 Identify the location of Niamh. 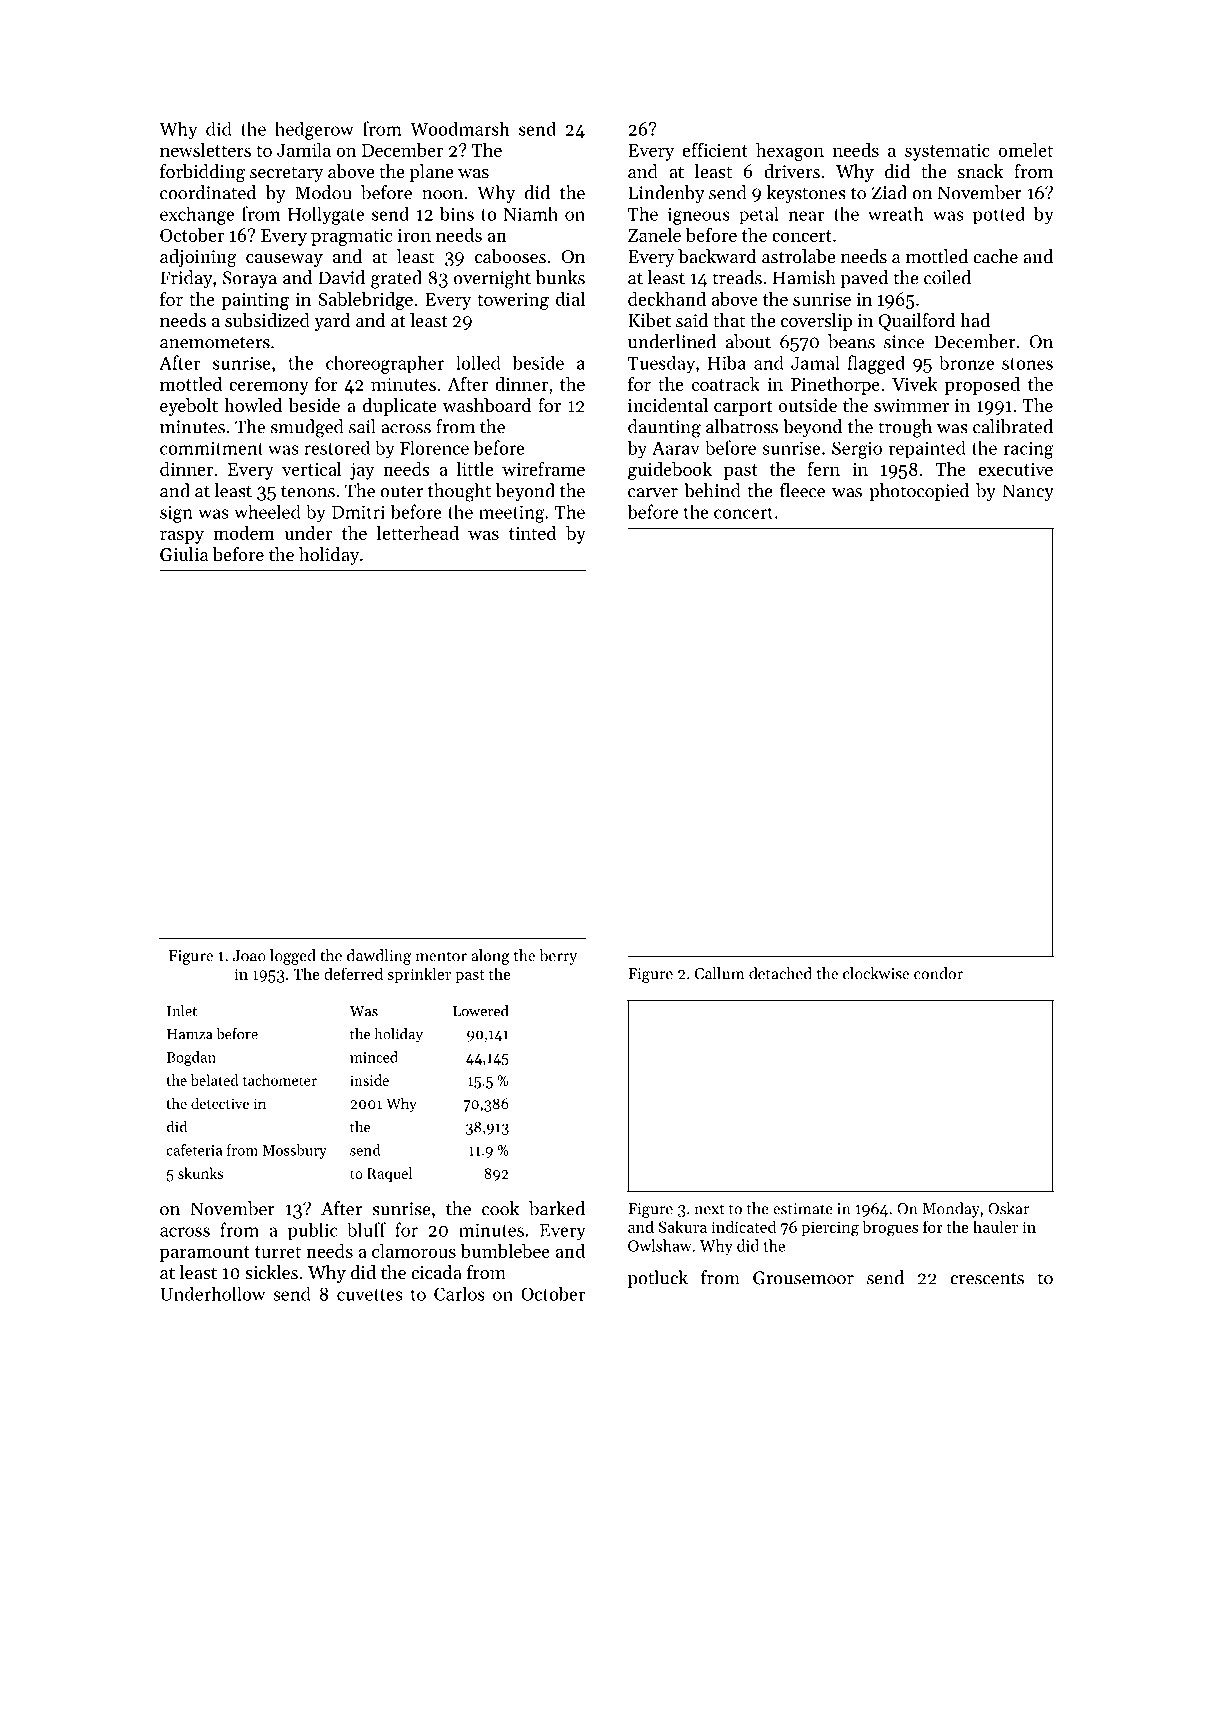
(530, 214).
